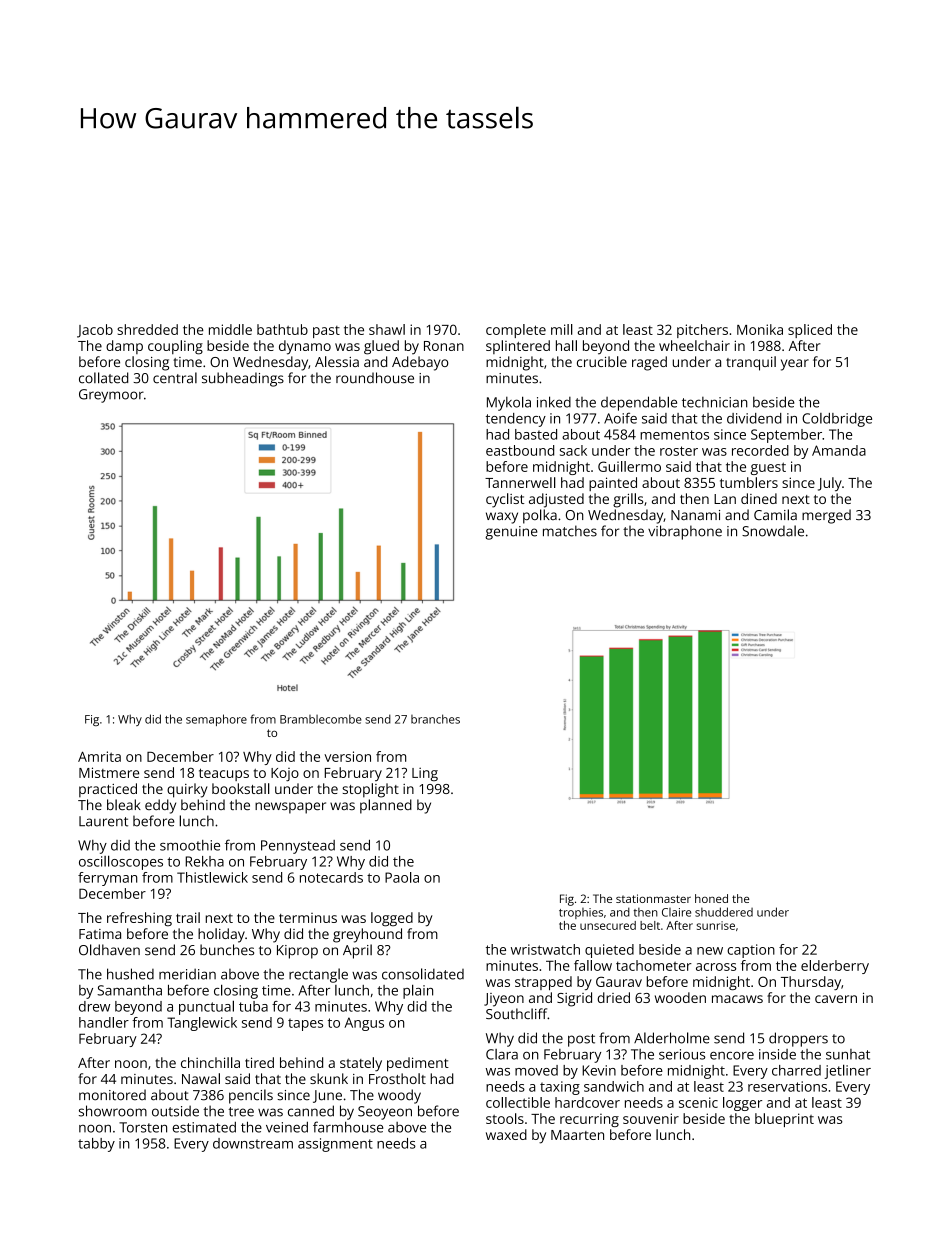 Image resolution: width=952 pixels, height=1233 pixels. I want to click on handler, so click(104, 1022).
